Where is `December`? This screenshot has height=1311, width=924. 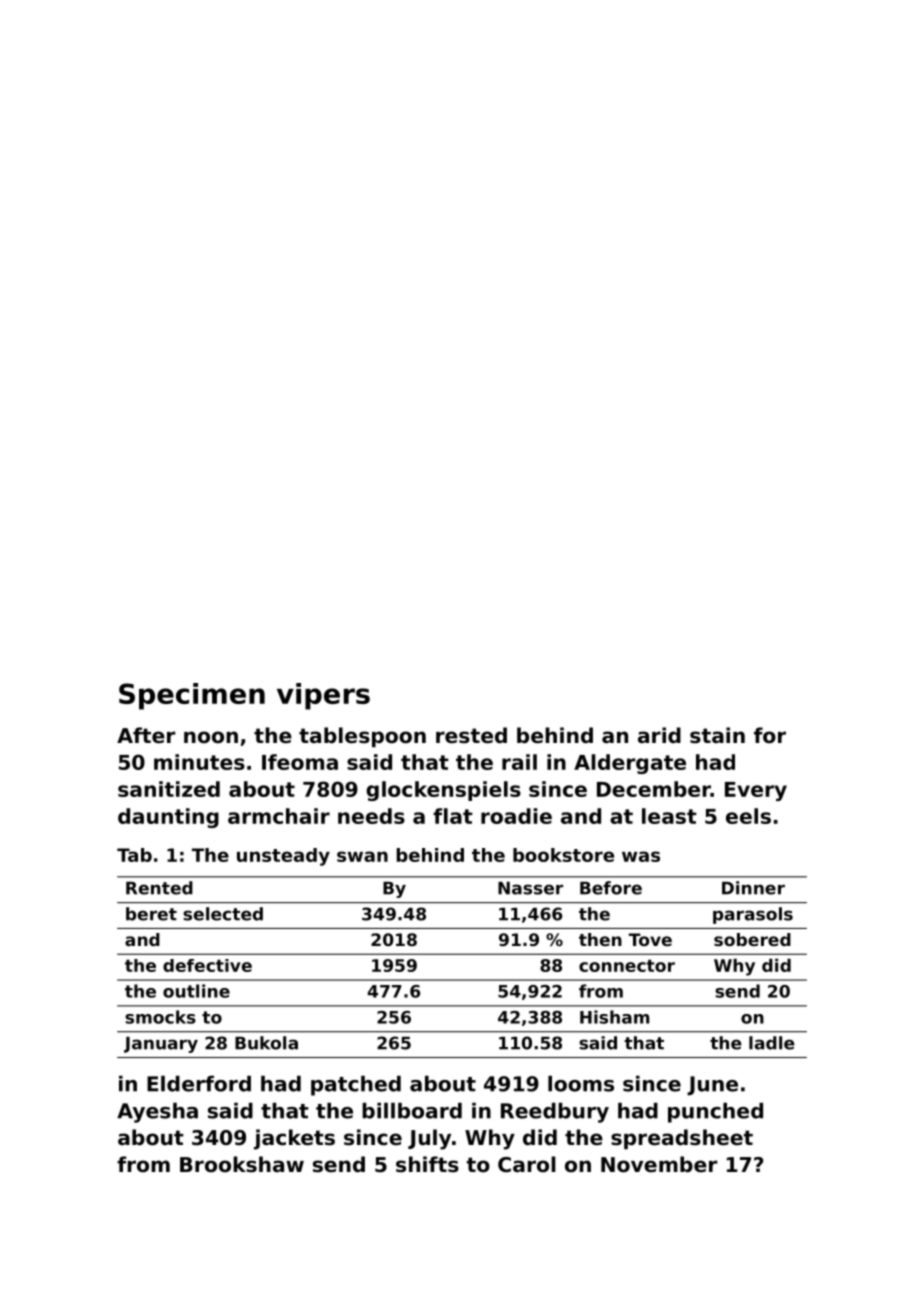
December is located at coordinates (654, 789).
